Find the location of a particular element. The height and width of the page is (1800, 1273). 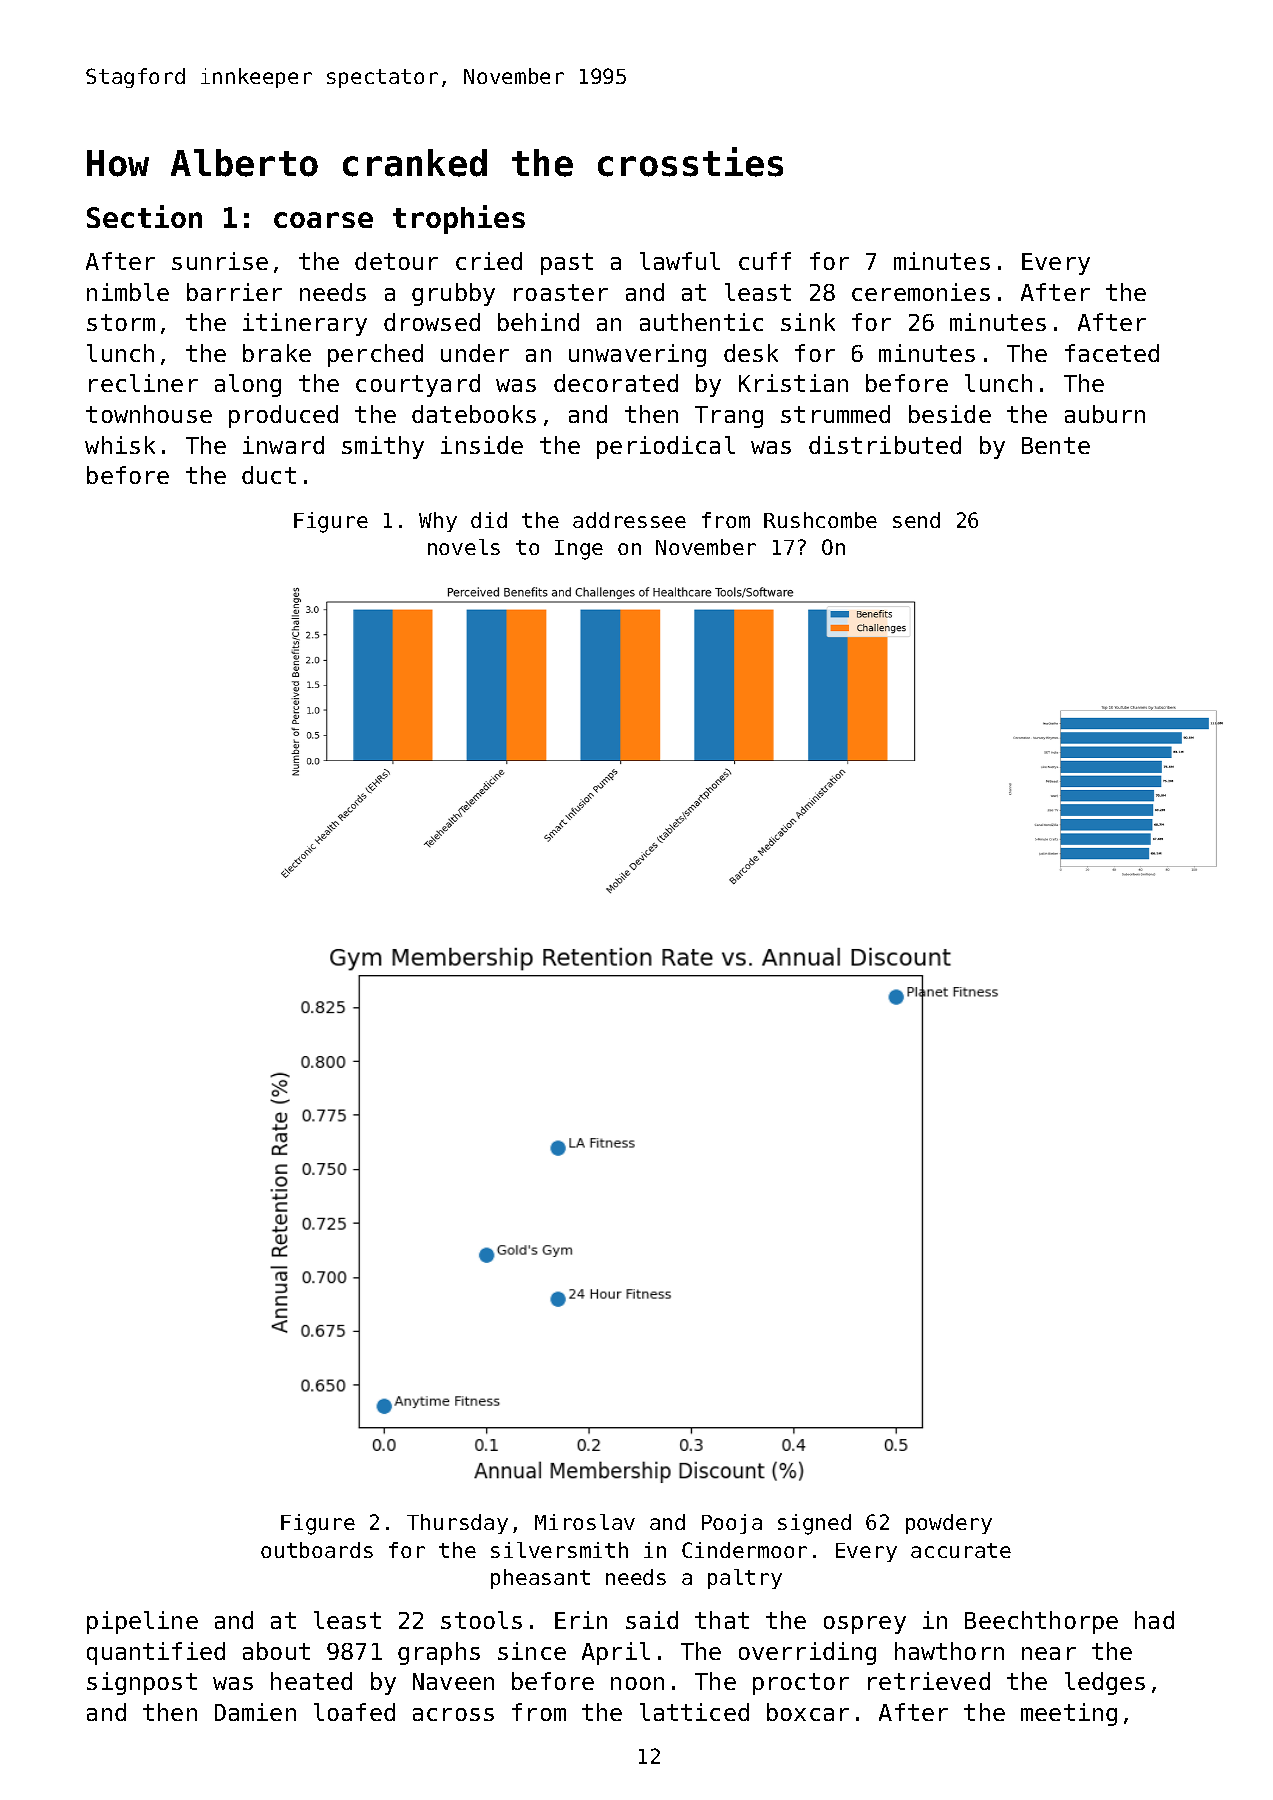

cuff is located at coordinates (765, 261).
